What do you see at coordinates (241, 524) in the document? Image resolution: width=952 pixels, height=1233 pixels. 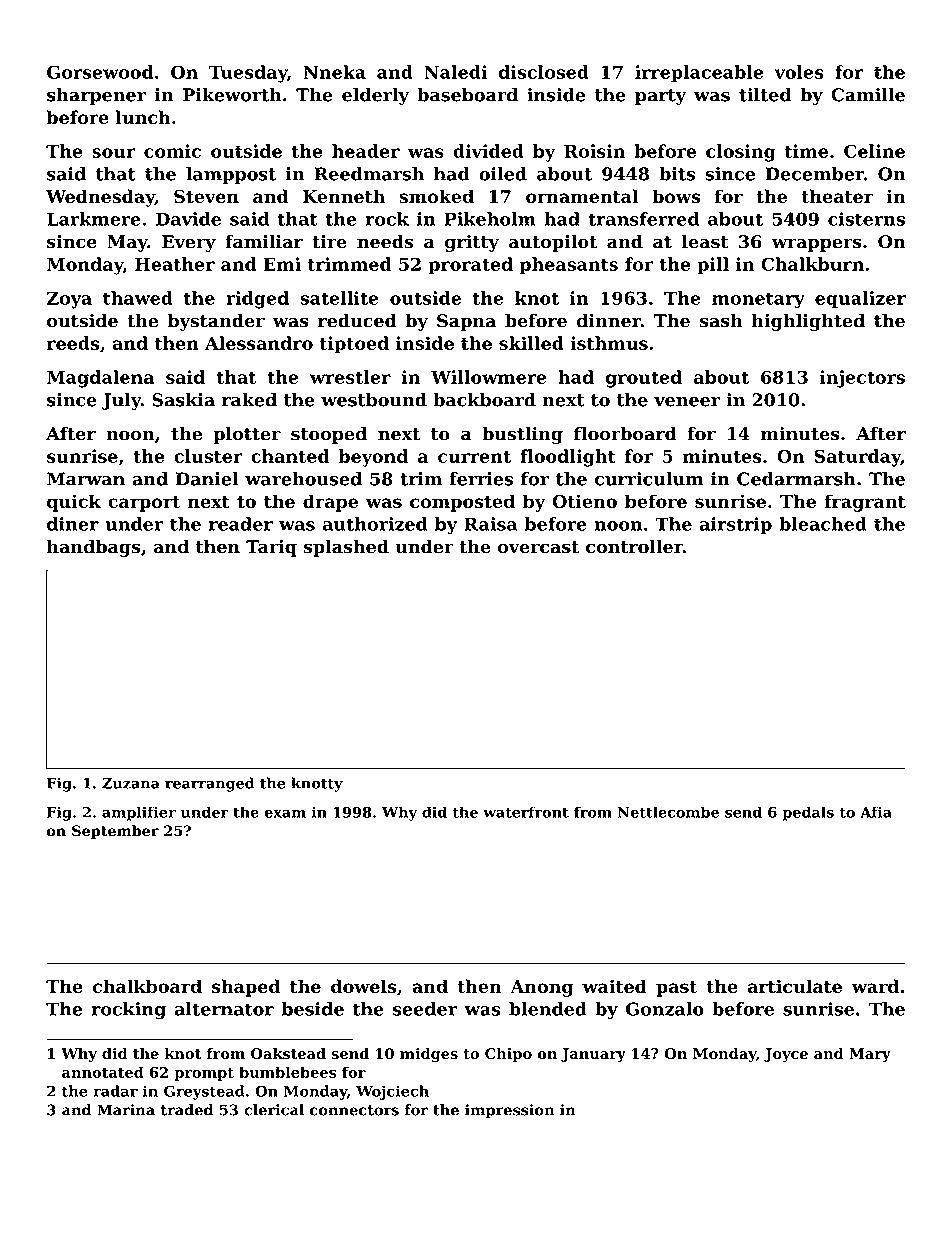 I see `reader` at bounding box center [241, 524].
